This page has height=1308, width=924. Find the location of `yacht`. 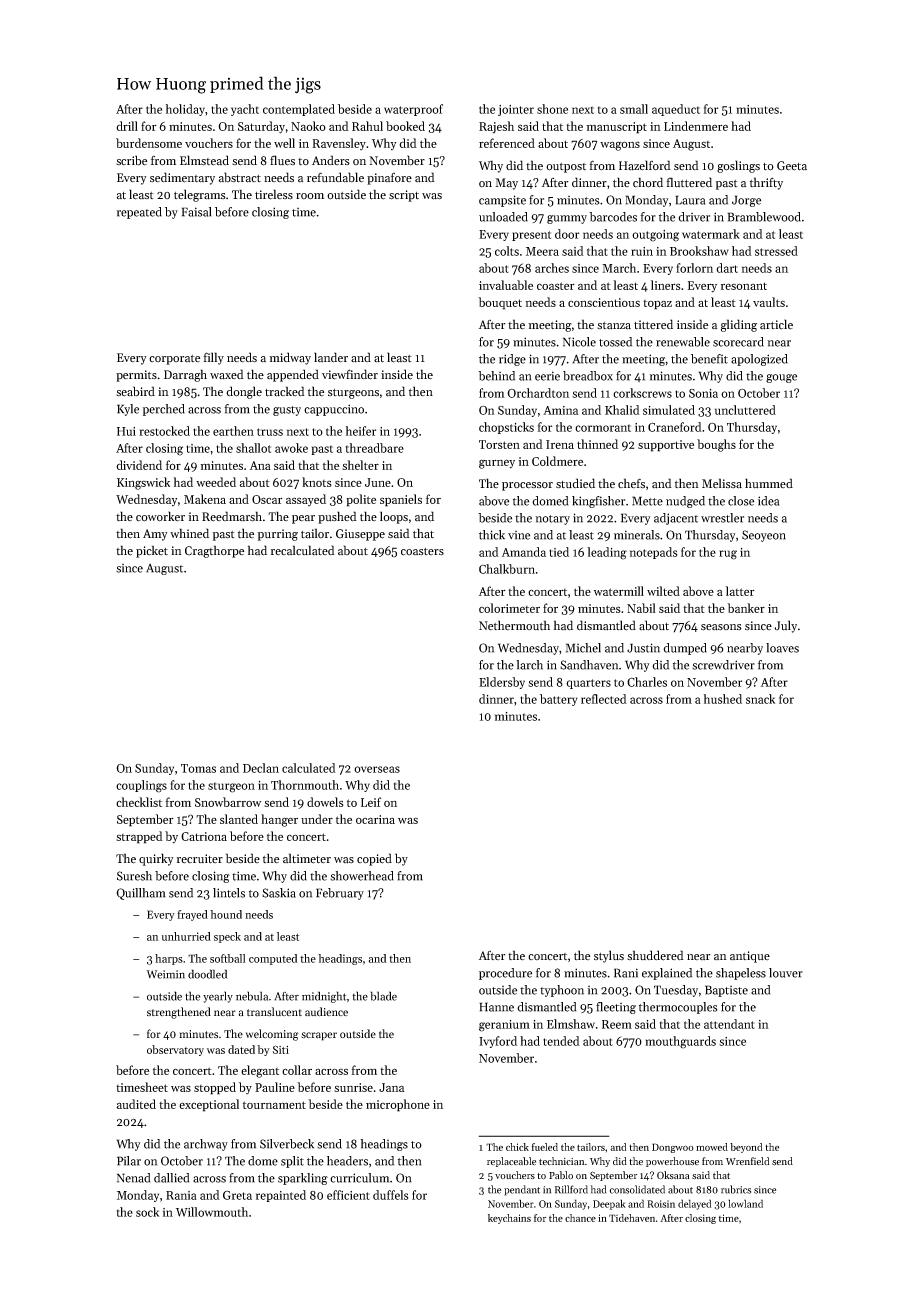

yacht is located at coordinates (245, 110).
